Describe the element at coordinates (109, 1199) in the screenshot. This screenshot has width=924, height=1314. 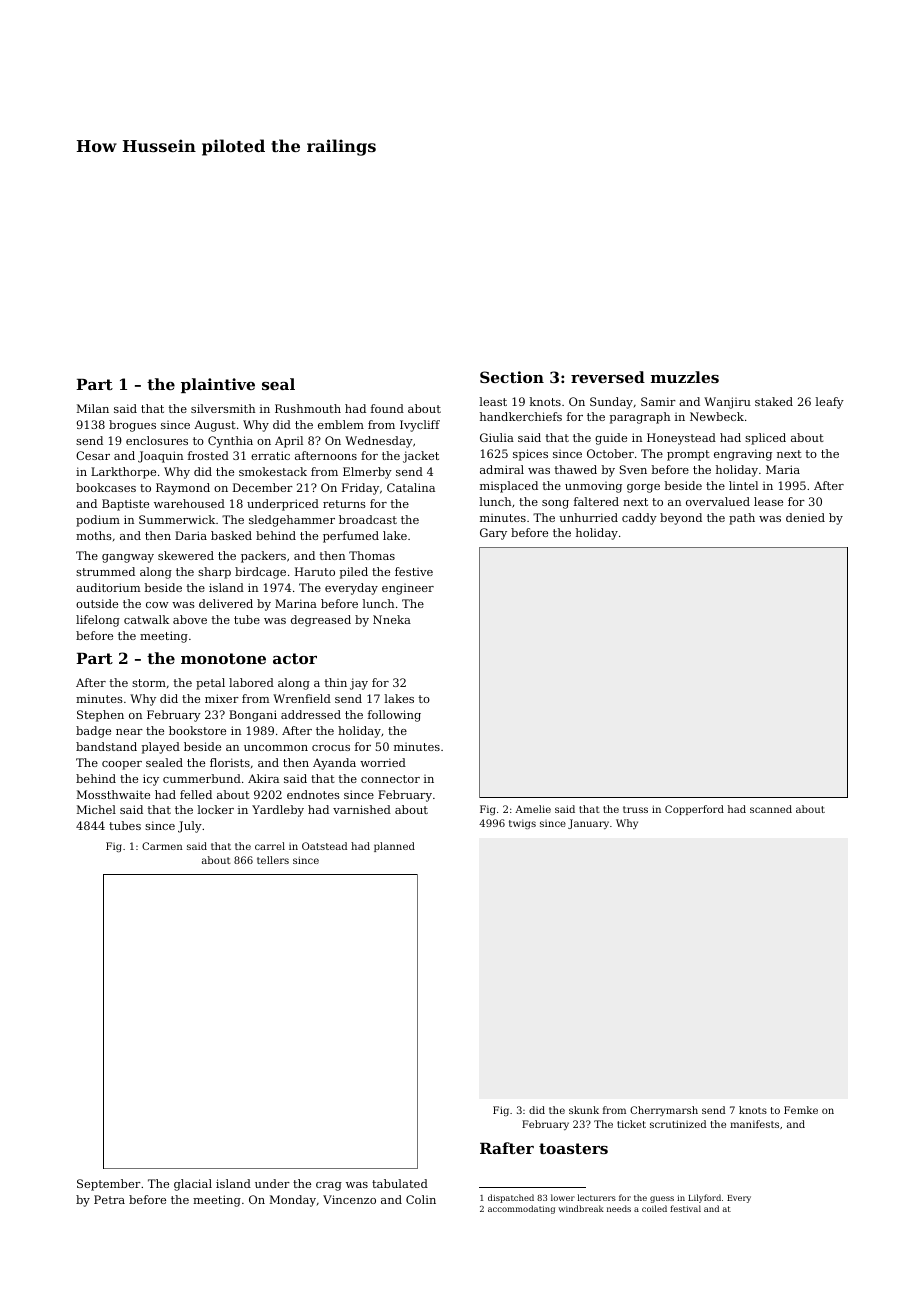
I see `Petra` at that location.
